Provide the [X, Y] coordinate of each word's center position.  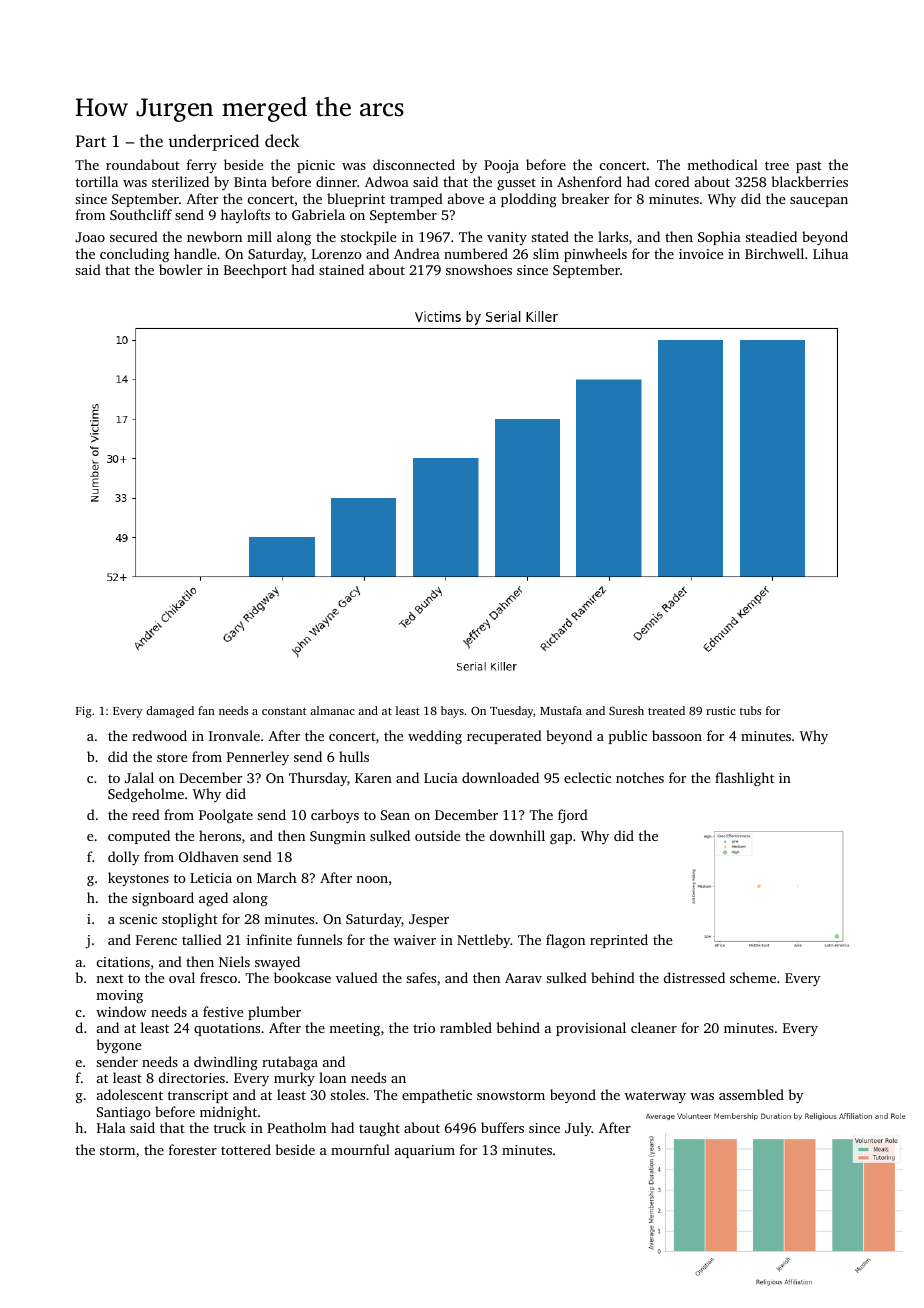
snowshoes [479, 269]
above [466, 198]
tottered [246, 1149]
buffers [502, 1127]
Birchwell [774, 253]
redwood [159, 735]
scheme [753, 977]
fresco [218, 977]
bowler [180, 269]
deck [282, 140]
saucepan [819, 202]
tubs [751, 710]
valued [357, 977]
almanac [332, 710]
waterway [655, 1097]
